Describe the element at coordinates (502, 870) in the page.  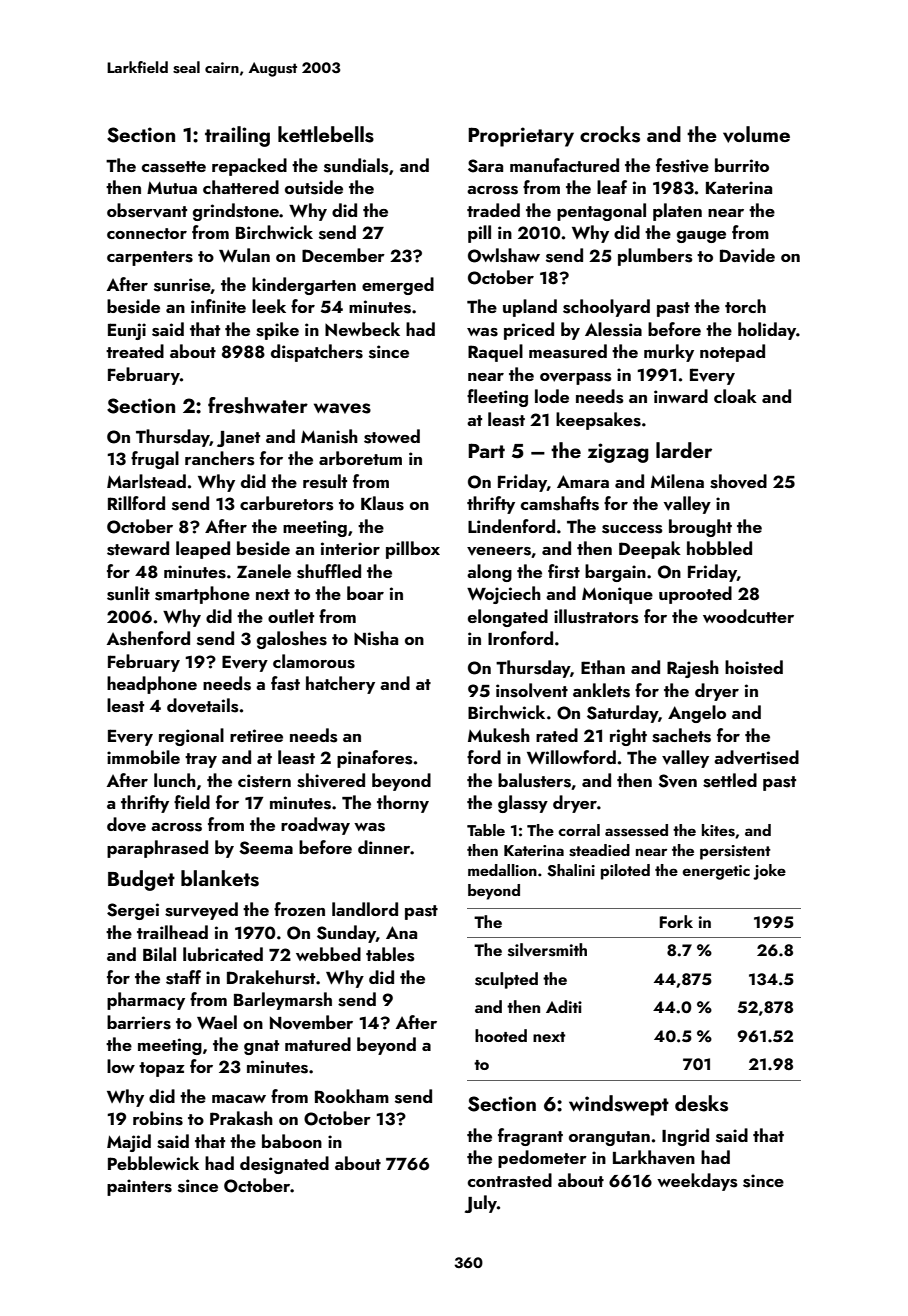
I see `medallion` at that location.
